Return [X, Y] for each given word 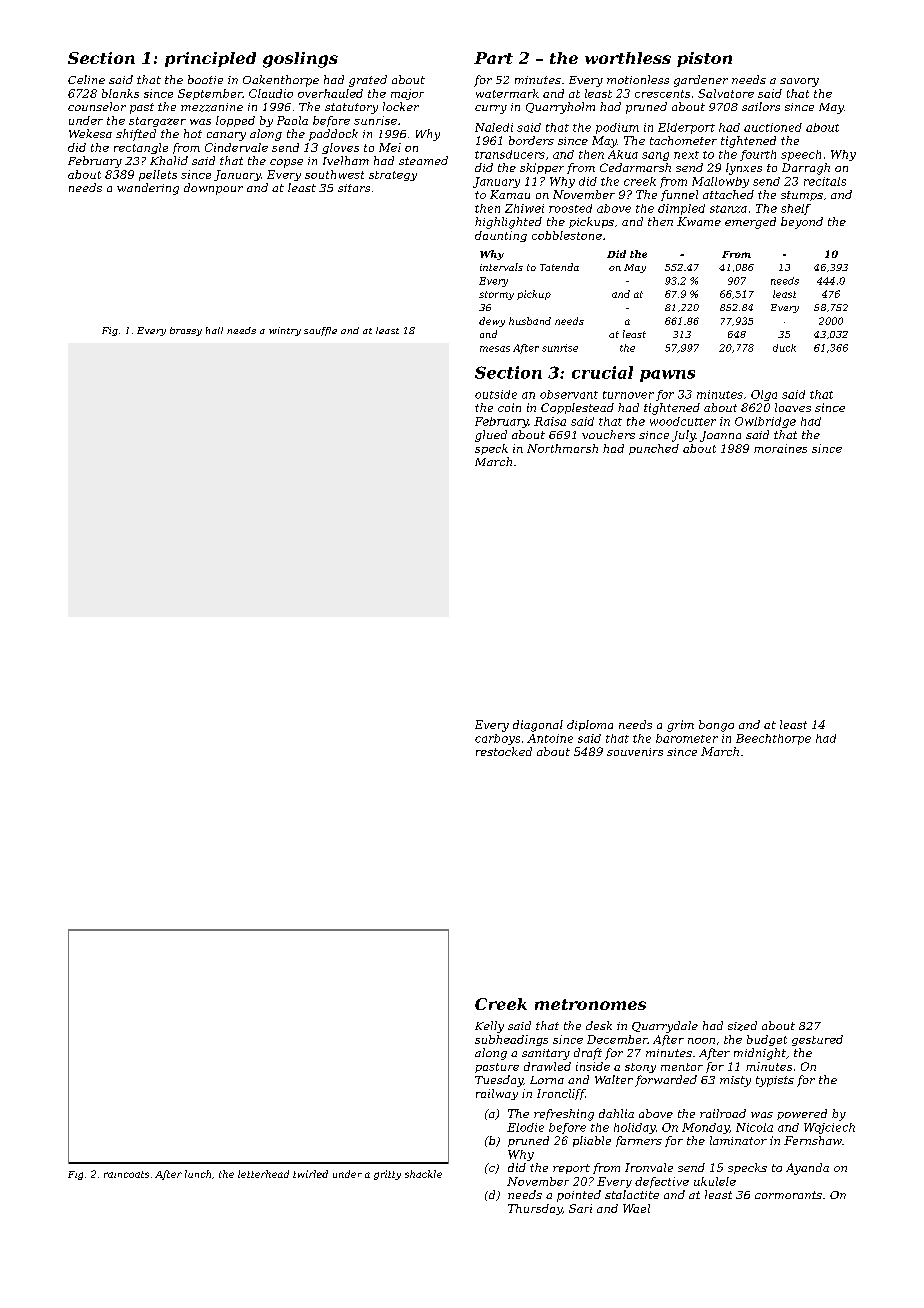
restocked [504, 751]
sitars [354, 188]
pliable [592, 1141]
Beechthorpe [773, 739]
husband [530, 321]
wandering [148, 189]
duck [784, 348]
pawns [667, 376]
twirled [310, 1174]
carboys [497, 739]
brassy [186, 331]
